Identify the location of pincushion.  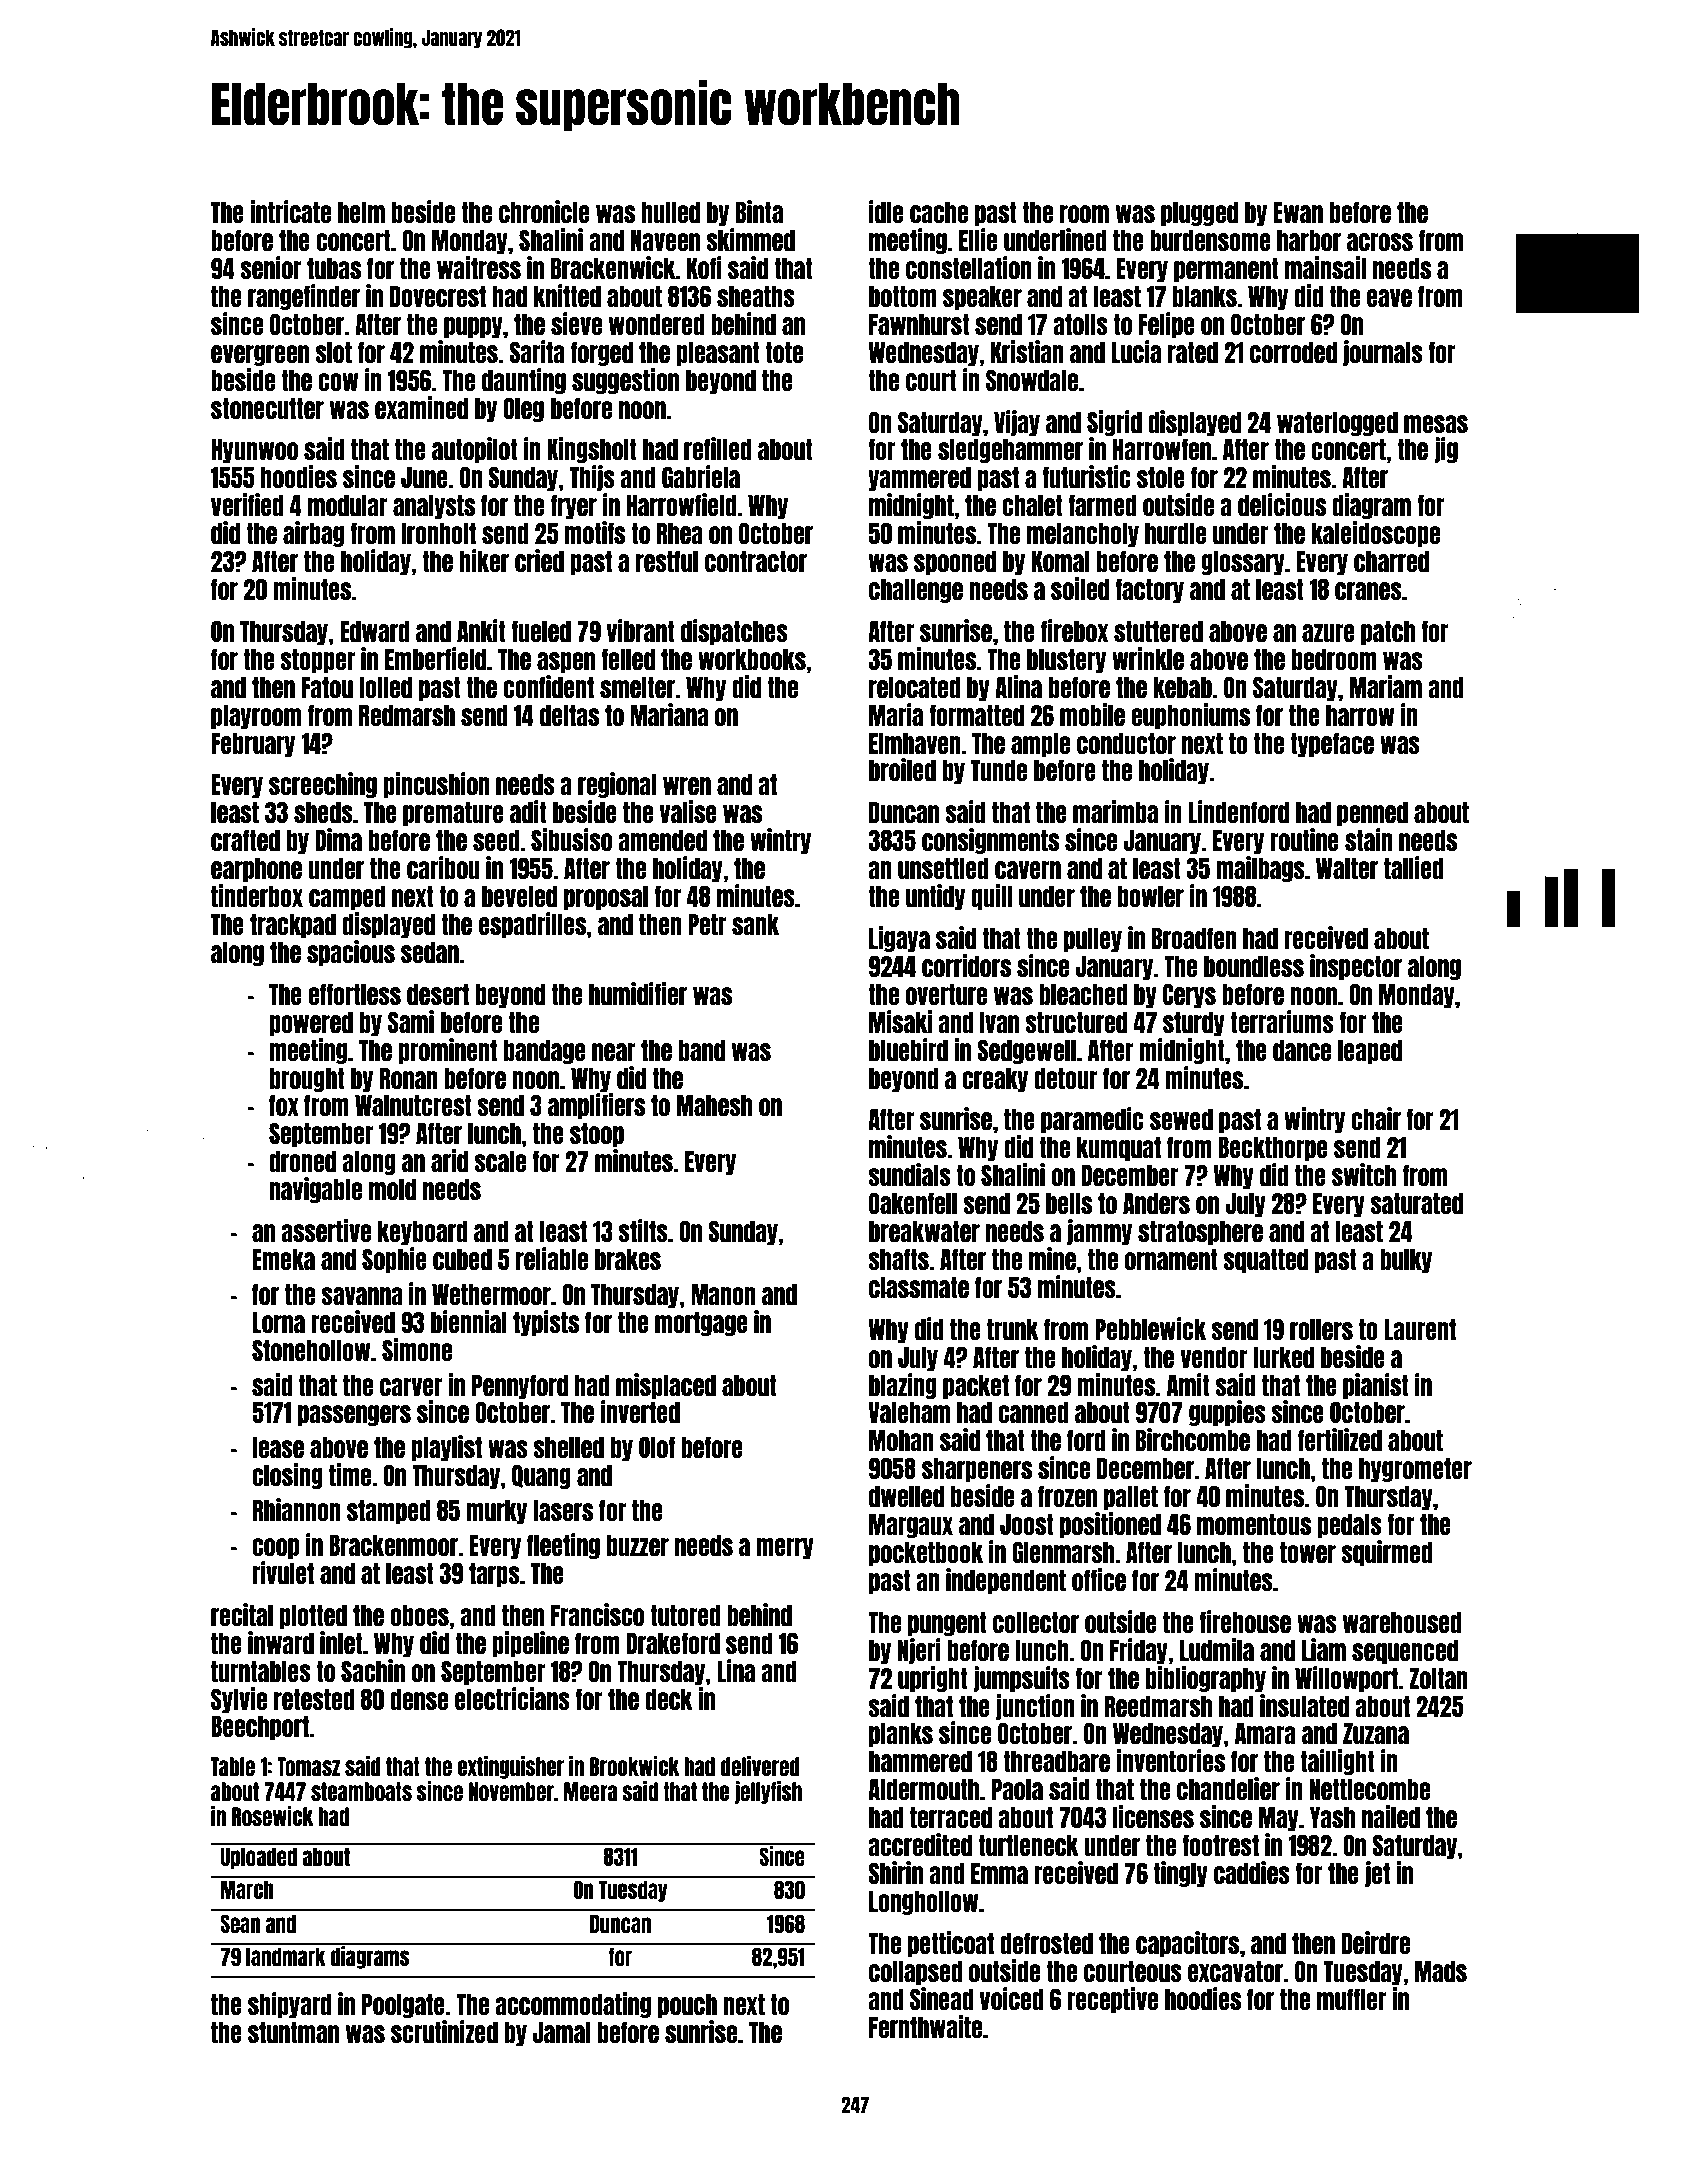
(436, 785).
